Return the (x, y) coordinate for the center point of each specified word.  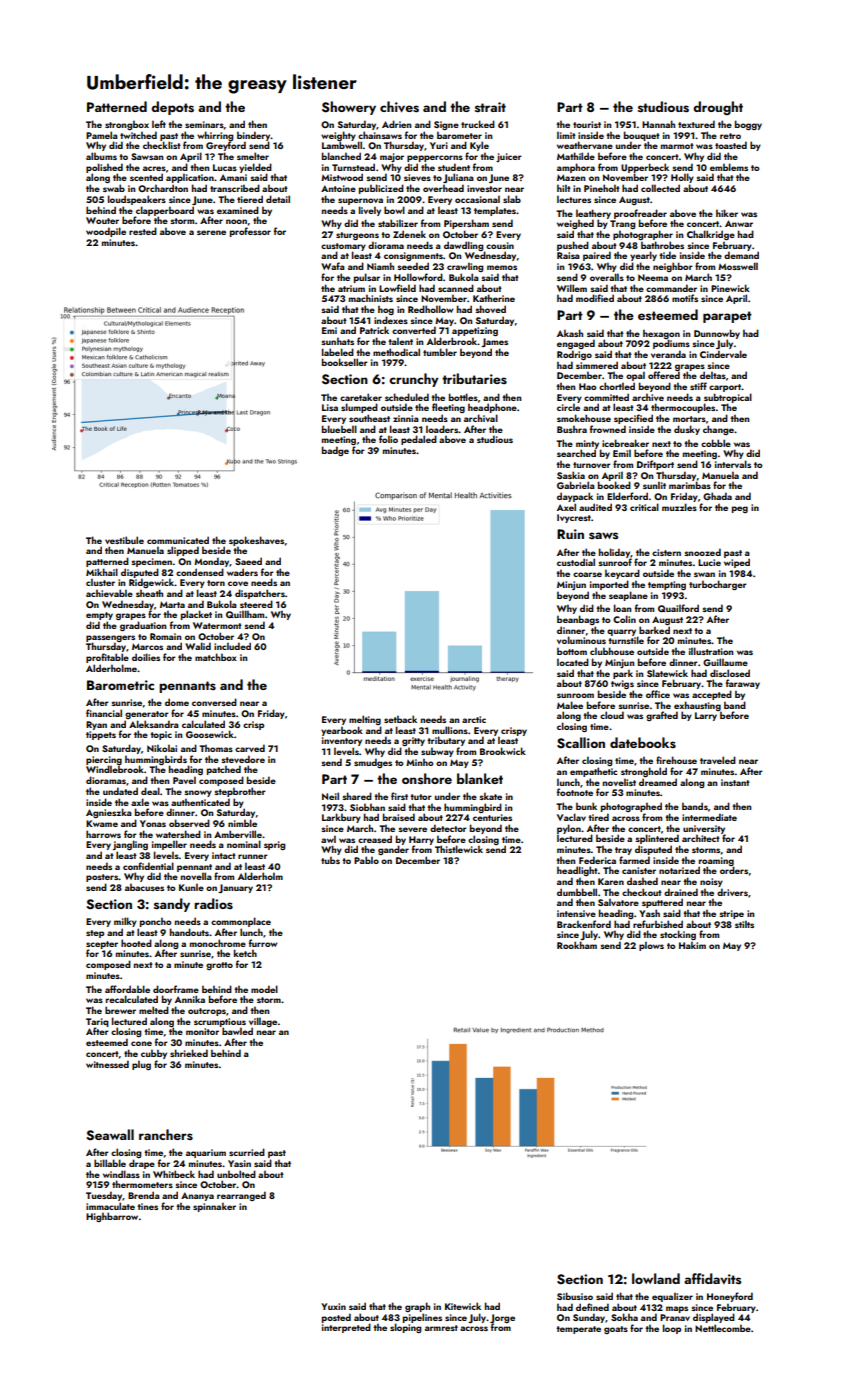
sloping (406, 1328)
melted (154, 1010)
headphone (492, 408)
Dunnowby (717, 334)
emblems (729, 167)
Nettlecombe (723, 1328)
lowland (656, 1278)
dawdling (464, 246)
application (190, 178)
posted (336, 1318)
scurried (247, 1152)
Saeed (248, 561)
